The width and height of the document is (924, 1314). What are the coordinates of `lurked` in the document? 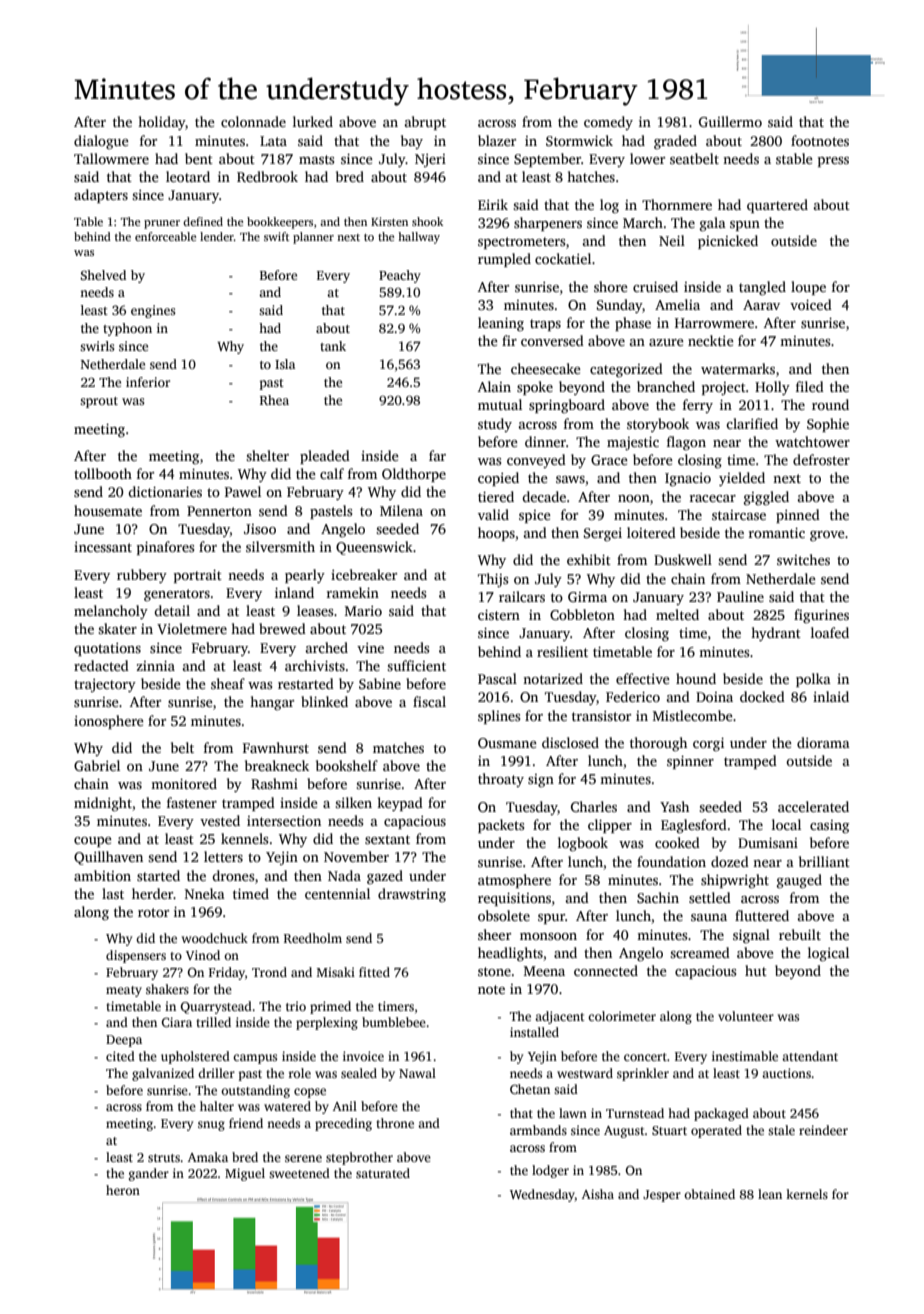 It's located at (313, 121).
